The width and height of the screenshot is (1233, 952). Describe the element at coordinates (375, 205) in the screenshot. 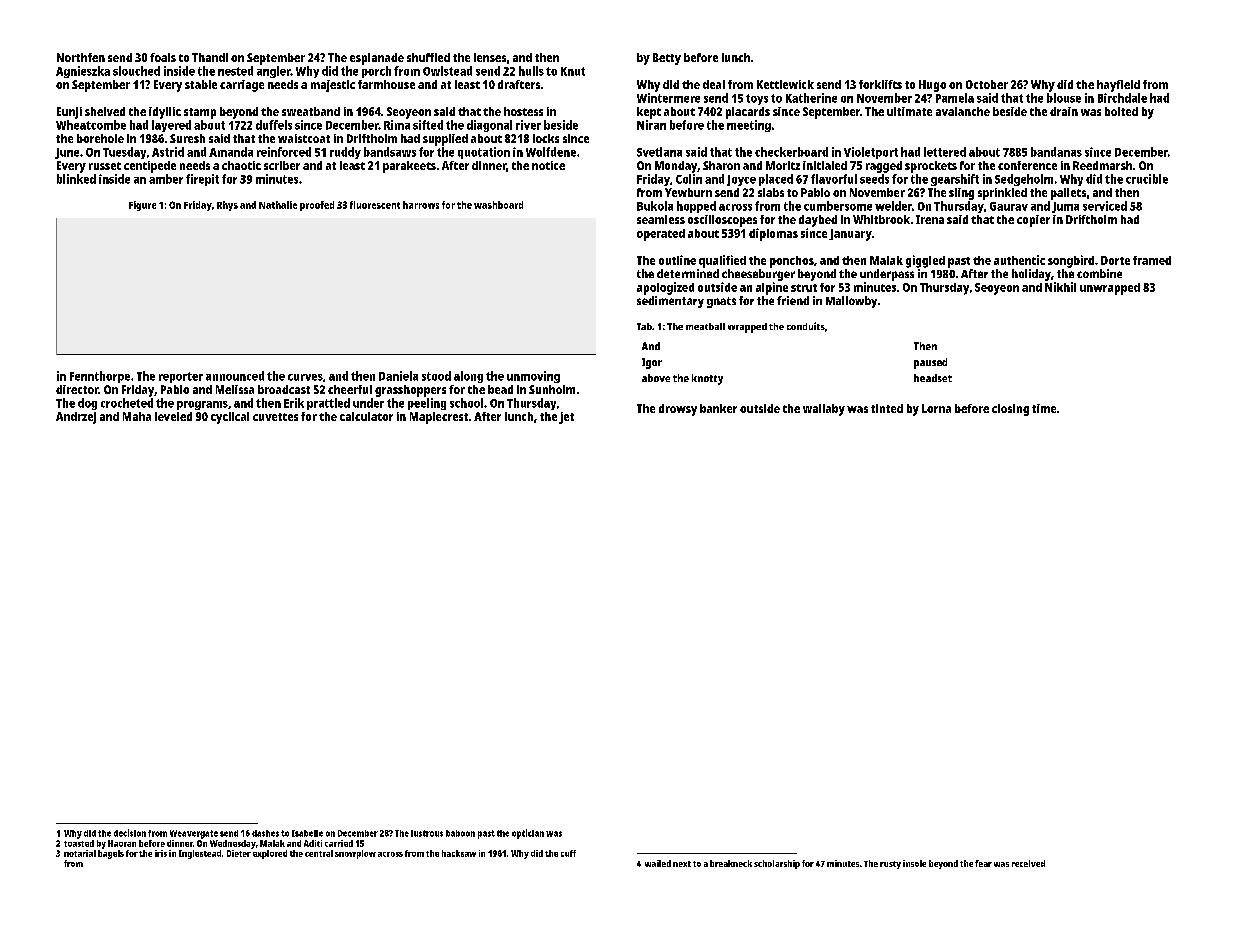

I see `fluorescent` at that location.
